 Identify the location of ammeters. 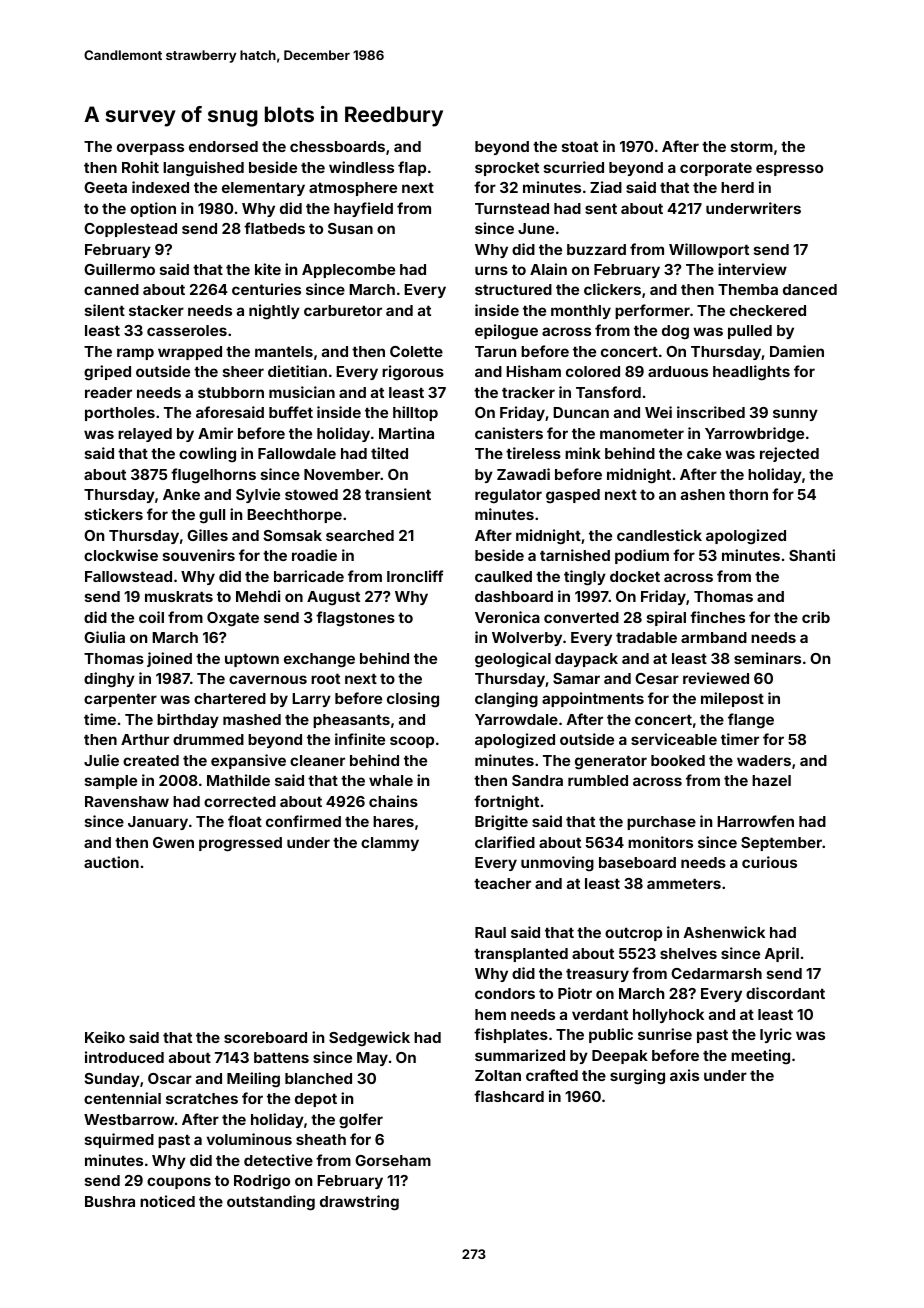
(684, 884).
